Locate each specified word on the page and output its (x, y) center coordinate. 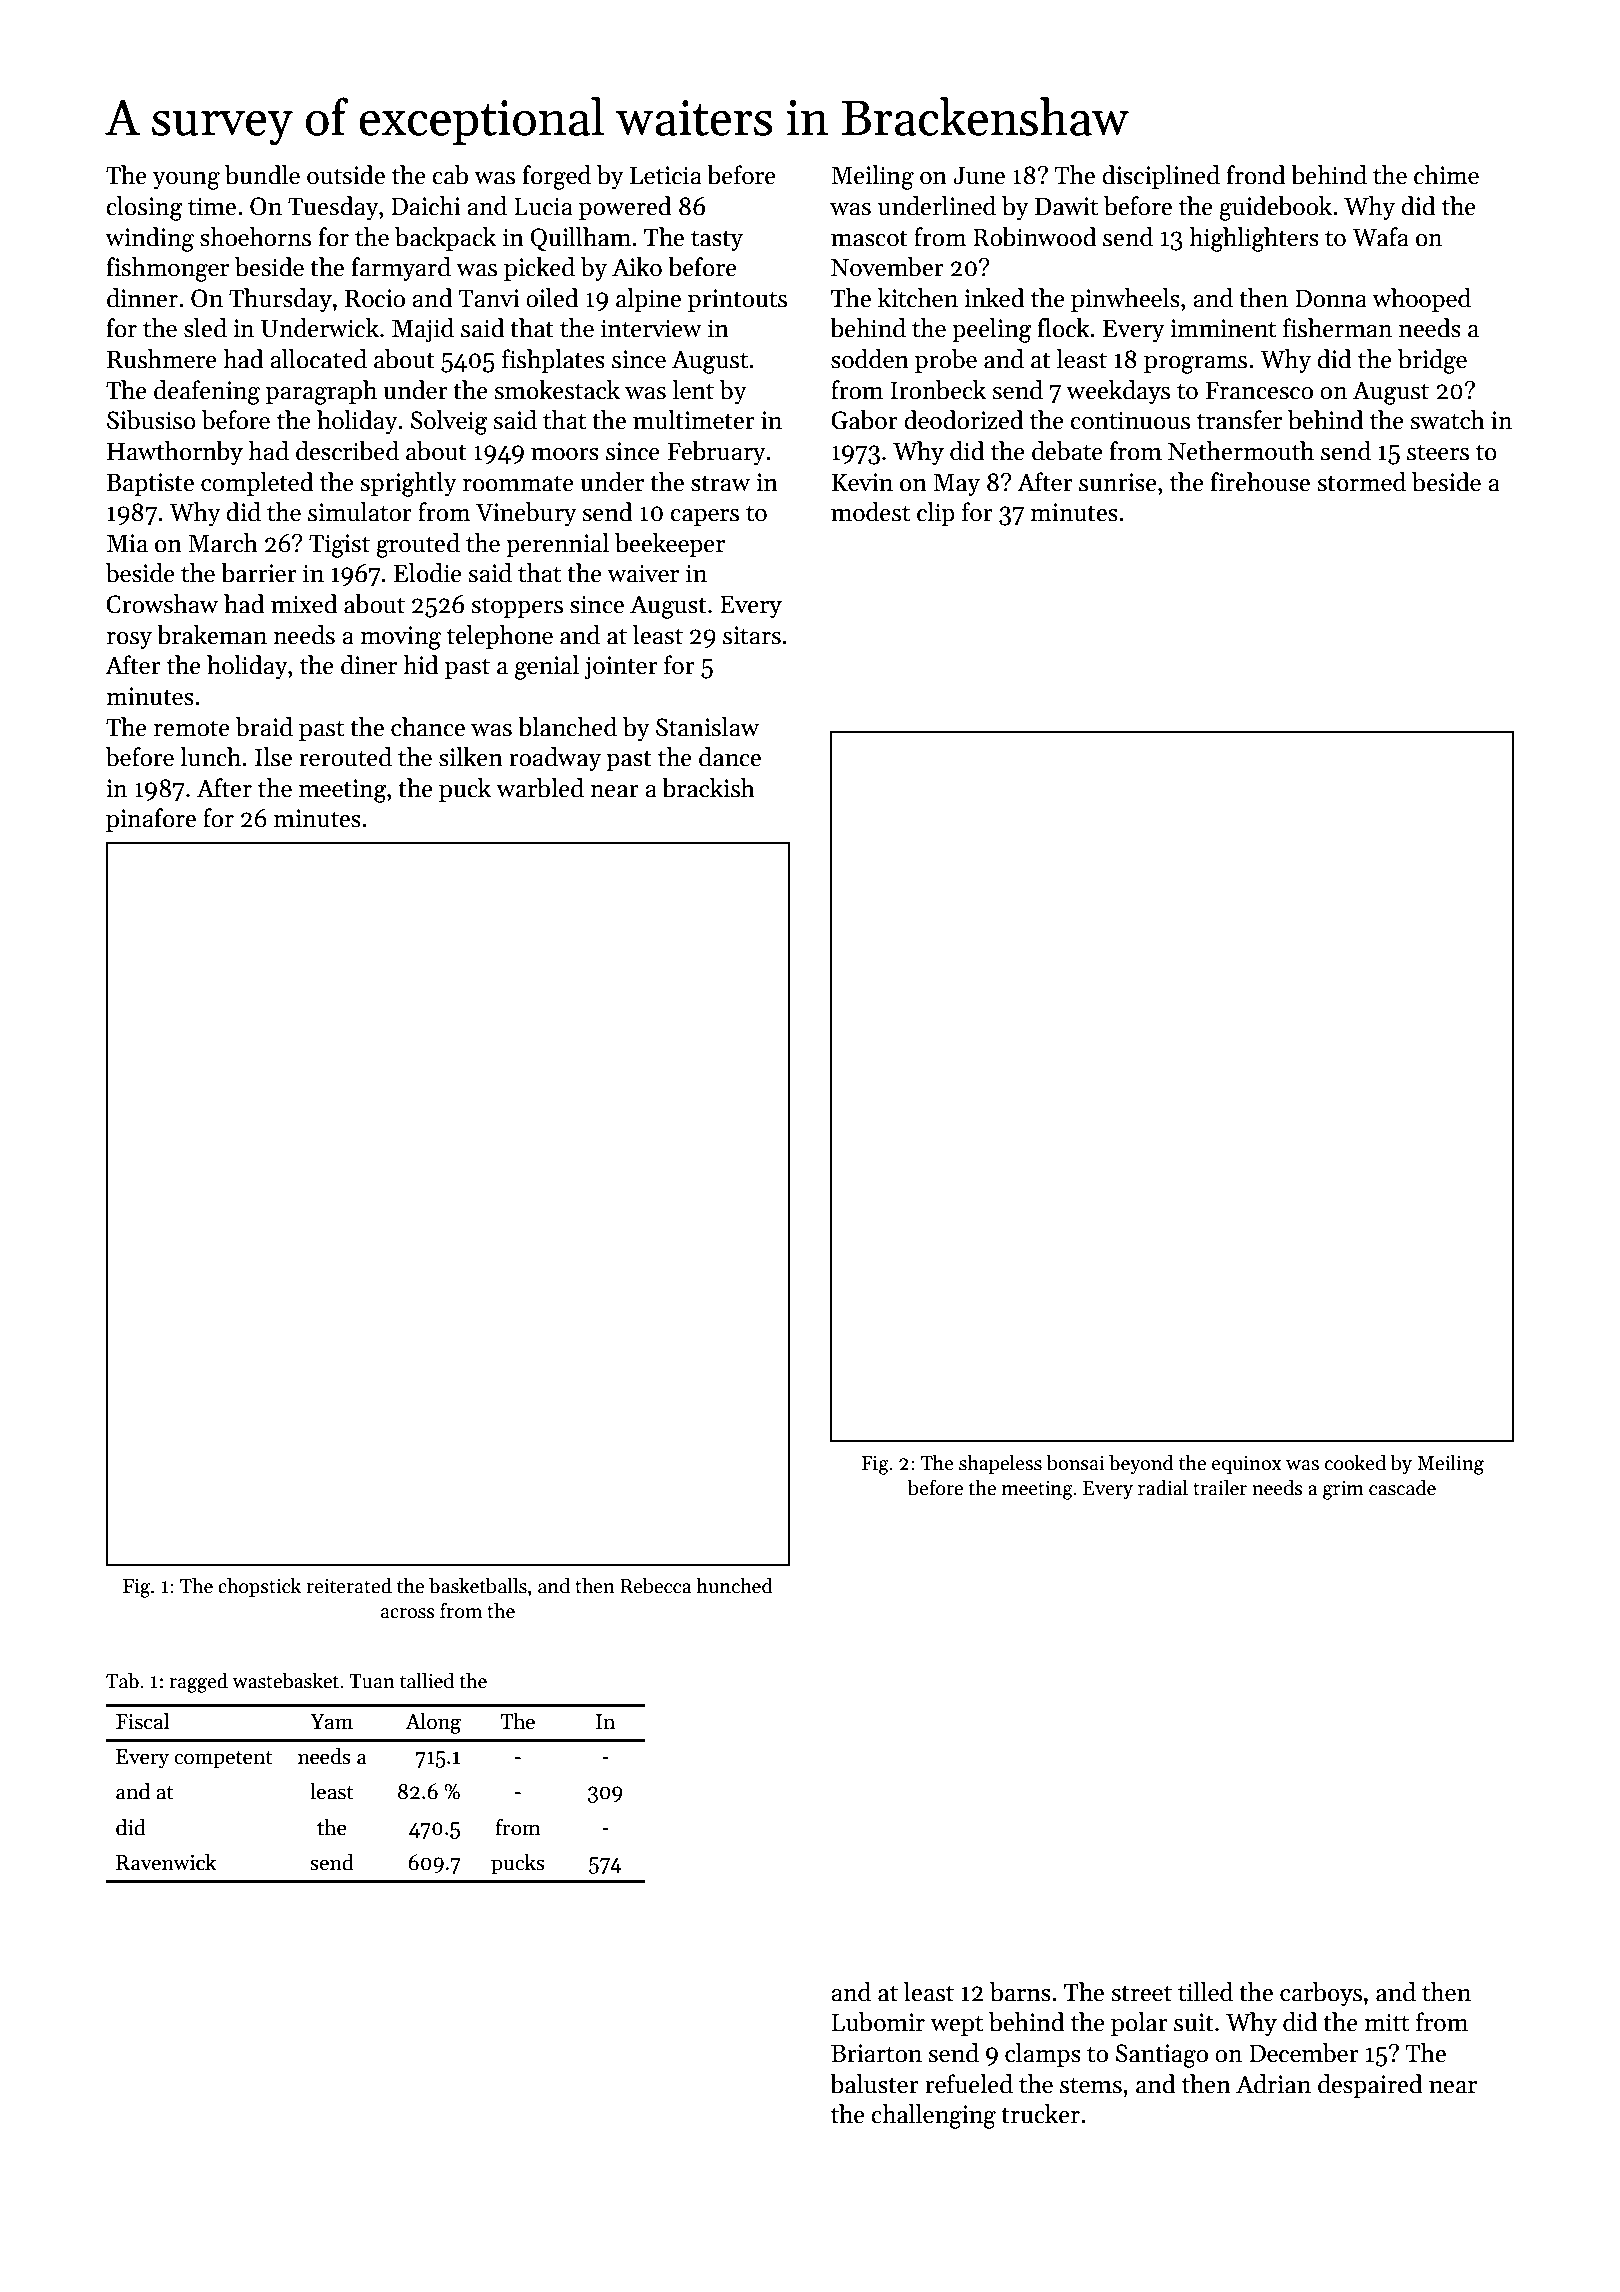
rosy (129, 640)
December (1304, 2053)
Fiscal (142, 1721)
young (186, 181)
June (979, 175)
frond (1256, 175)
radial (1163, 1488)
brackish (708, 788)
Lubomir (878, 2022)
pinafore (151, 820)
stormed (1361, 482)
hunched (735, 1586)
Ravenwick (166, 1862)
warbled (540, 788)
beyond (1141, 1464)
